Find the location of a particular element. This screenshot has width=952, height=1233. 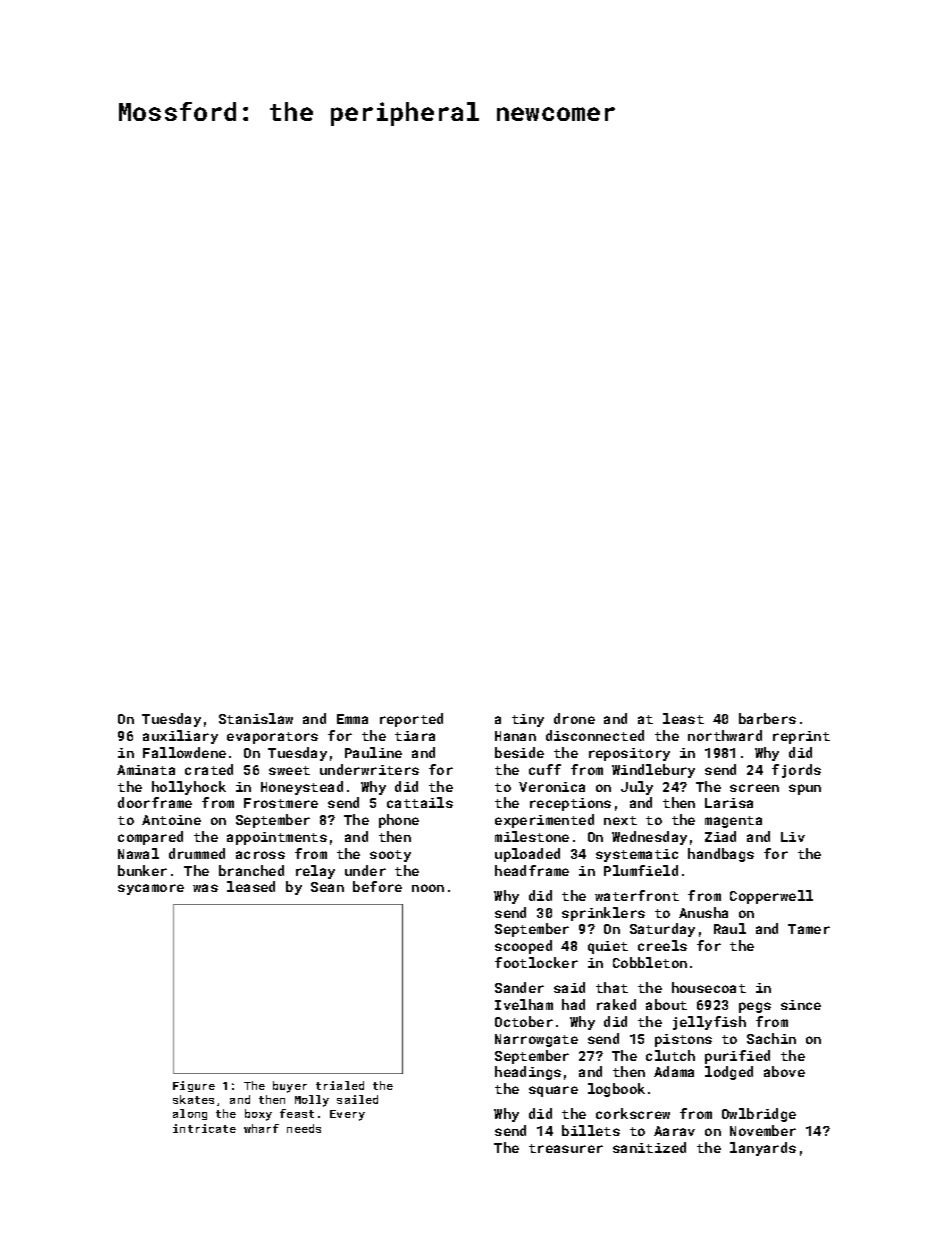

was is located at coordinates (205, 888).
